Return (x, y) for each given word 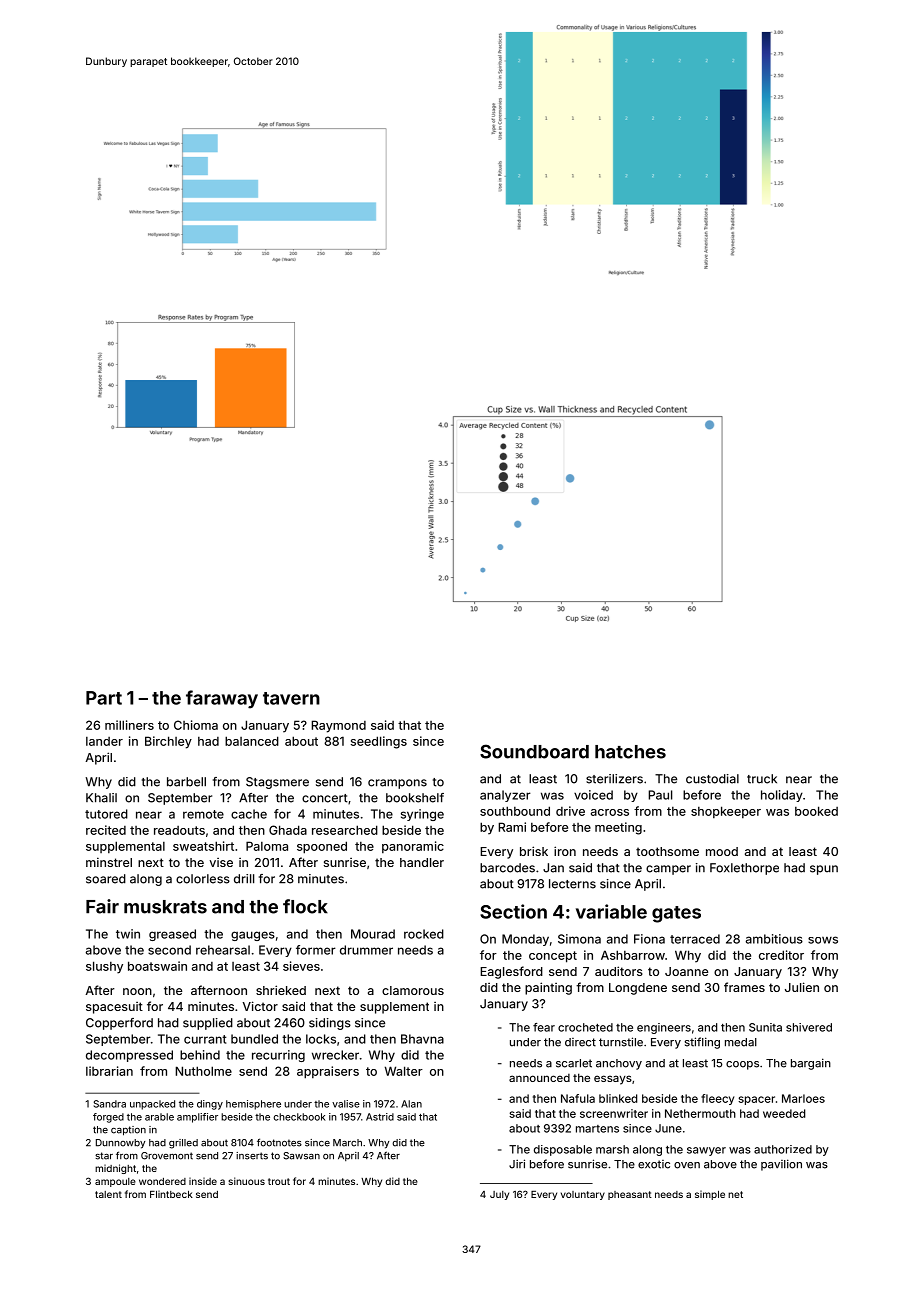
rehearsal (223, 950)
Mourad (373, 934)
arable (159, 1117)
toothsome (667, 851)
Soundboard (534, 751)
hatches (630, 752)
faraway (222, 699)
